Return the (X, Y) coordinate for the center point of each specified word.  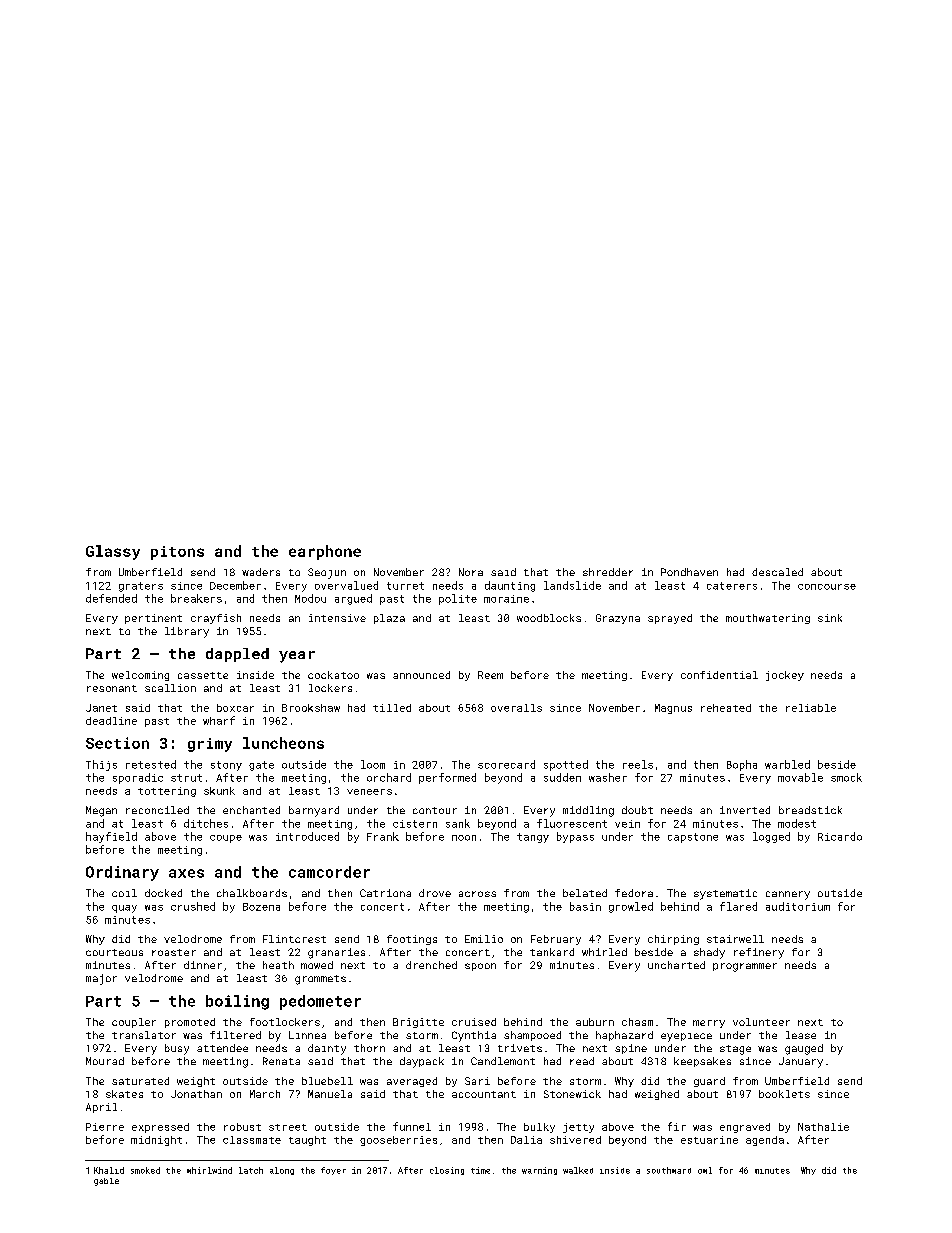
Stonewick (572, 1094)
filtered (235, 1035)
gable (106, 1182)
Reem (490, 675)
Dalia (526, 1140)
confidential (719, 675)
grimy (210, 745)
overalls (516, 708)
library (187, 632)
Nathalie (823, 1127)
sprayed (670, 619)
